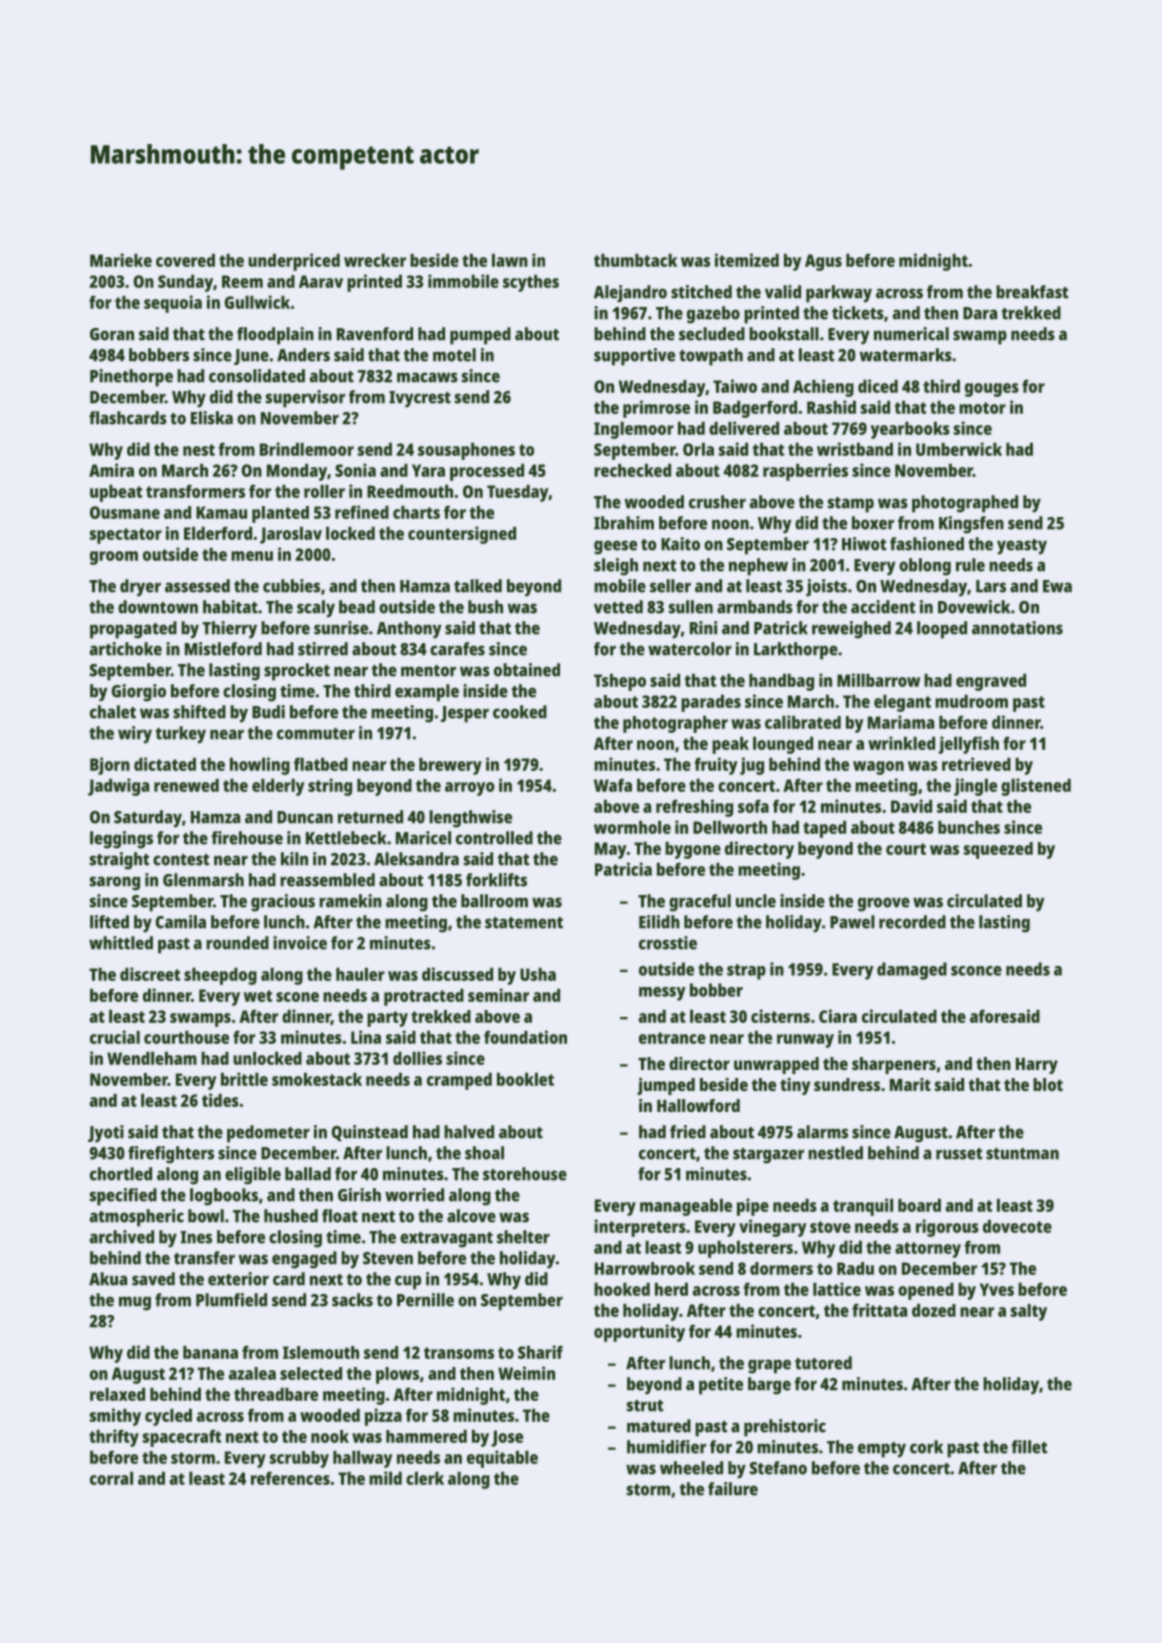  Describe the element at coordinates (108, 1279) in the document. I see `Akua` at that location.
